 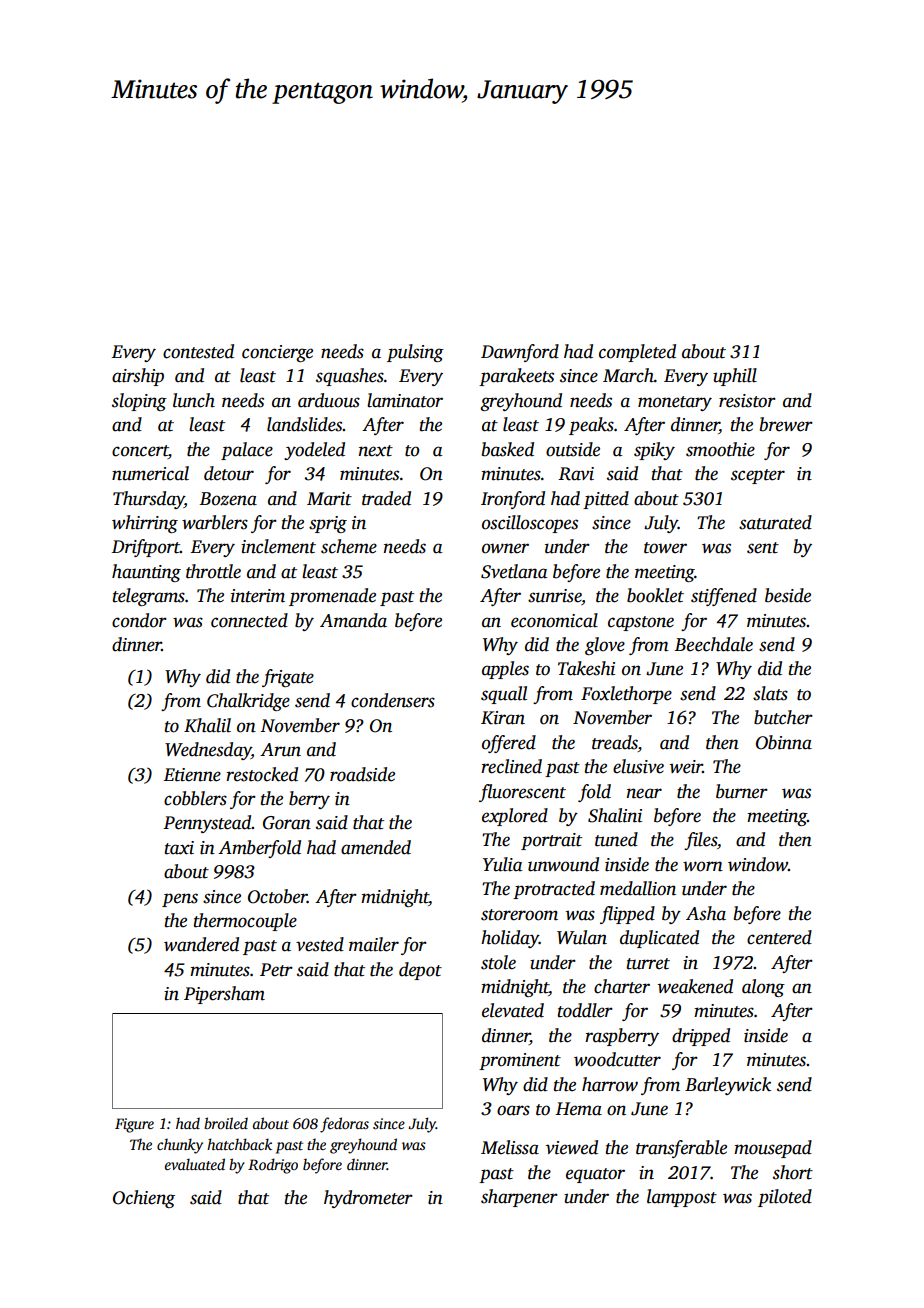 What do you see at coordinates (277, 353) in the document?
I see `concierge` at bounding box center [277, 353].
